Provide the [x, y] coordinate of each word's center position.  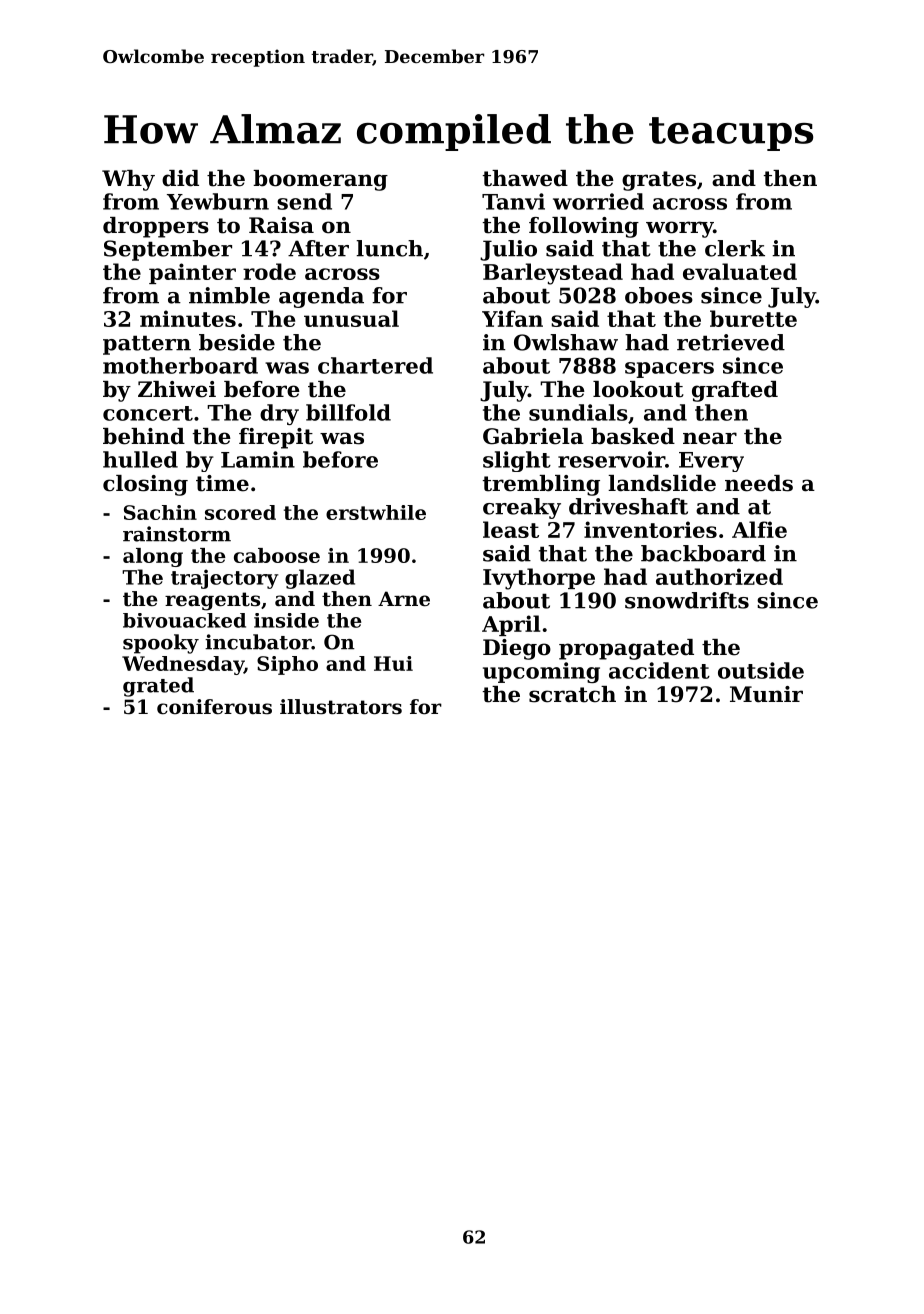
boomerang [320, 180]
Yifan [512, 318]
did [180, 178]
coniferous [214, 707]
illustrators [341, 707]
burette [753, 318]
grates [659, 181]
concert [148, 413]
